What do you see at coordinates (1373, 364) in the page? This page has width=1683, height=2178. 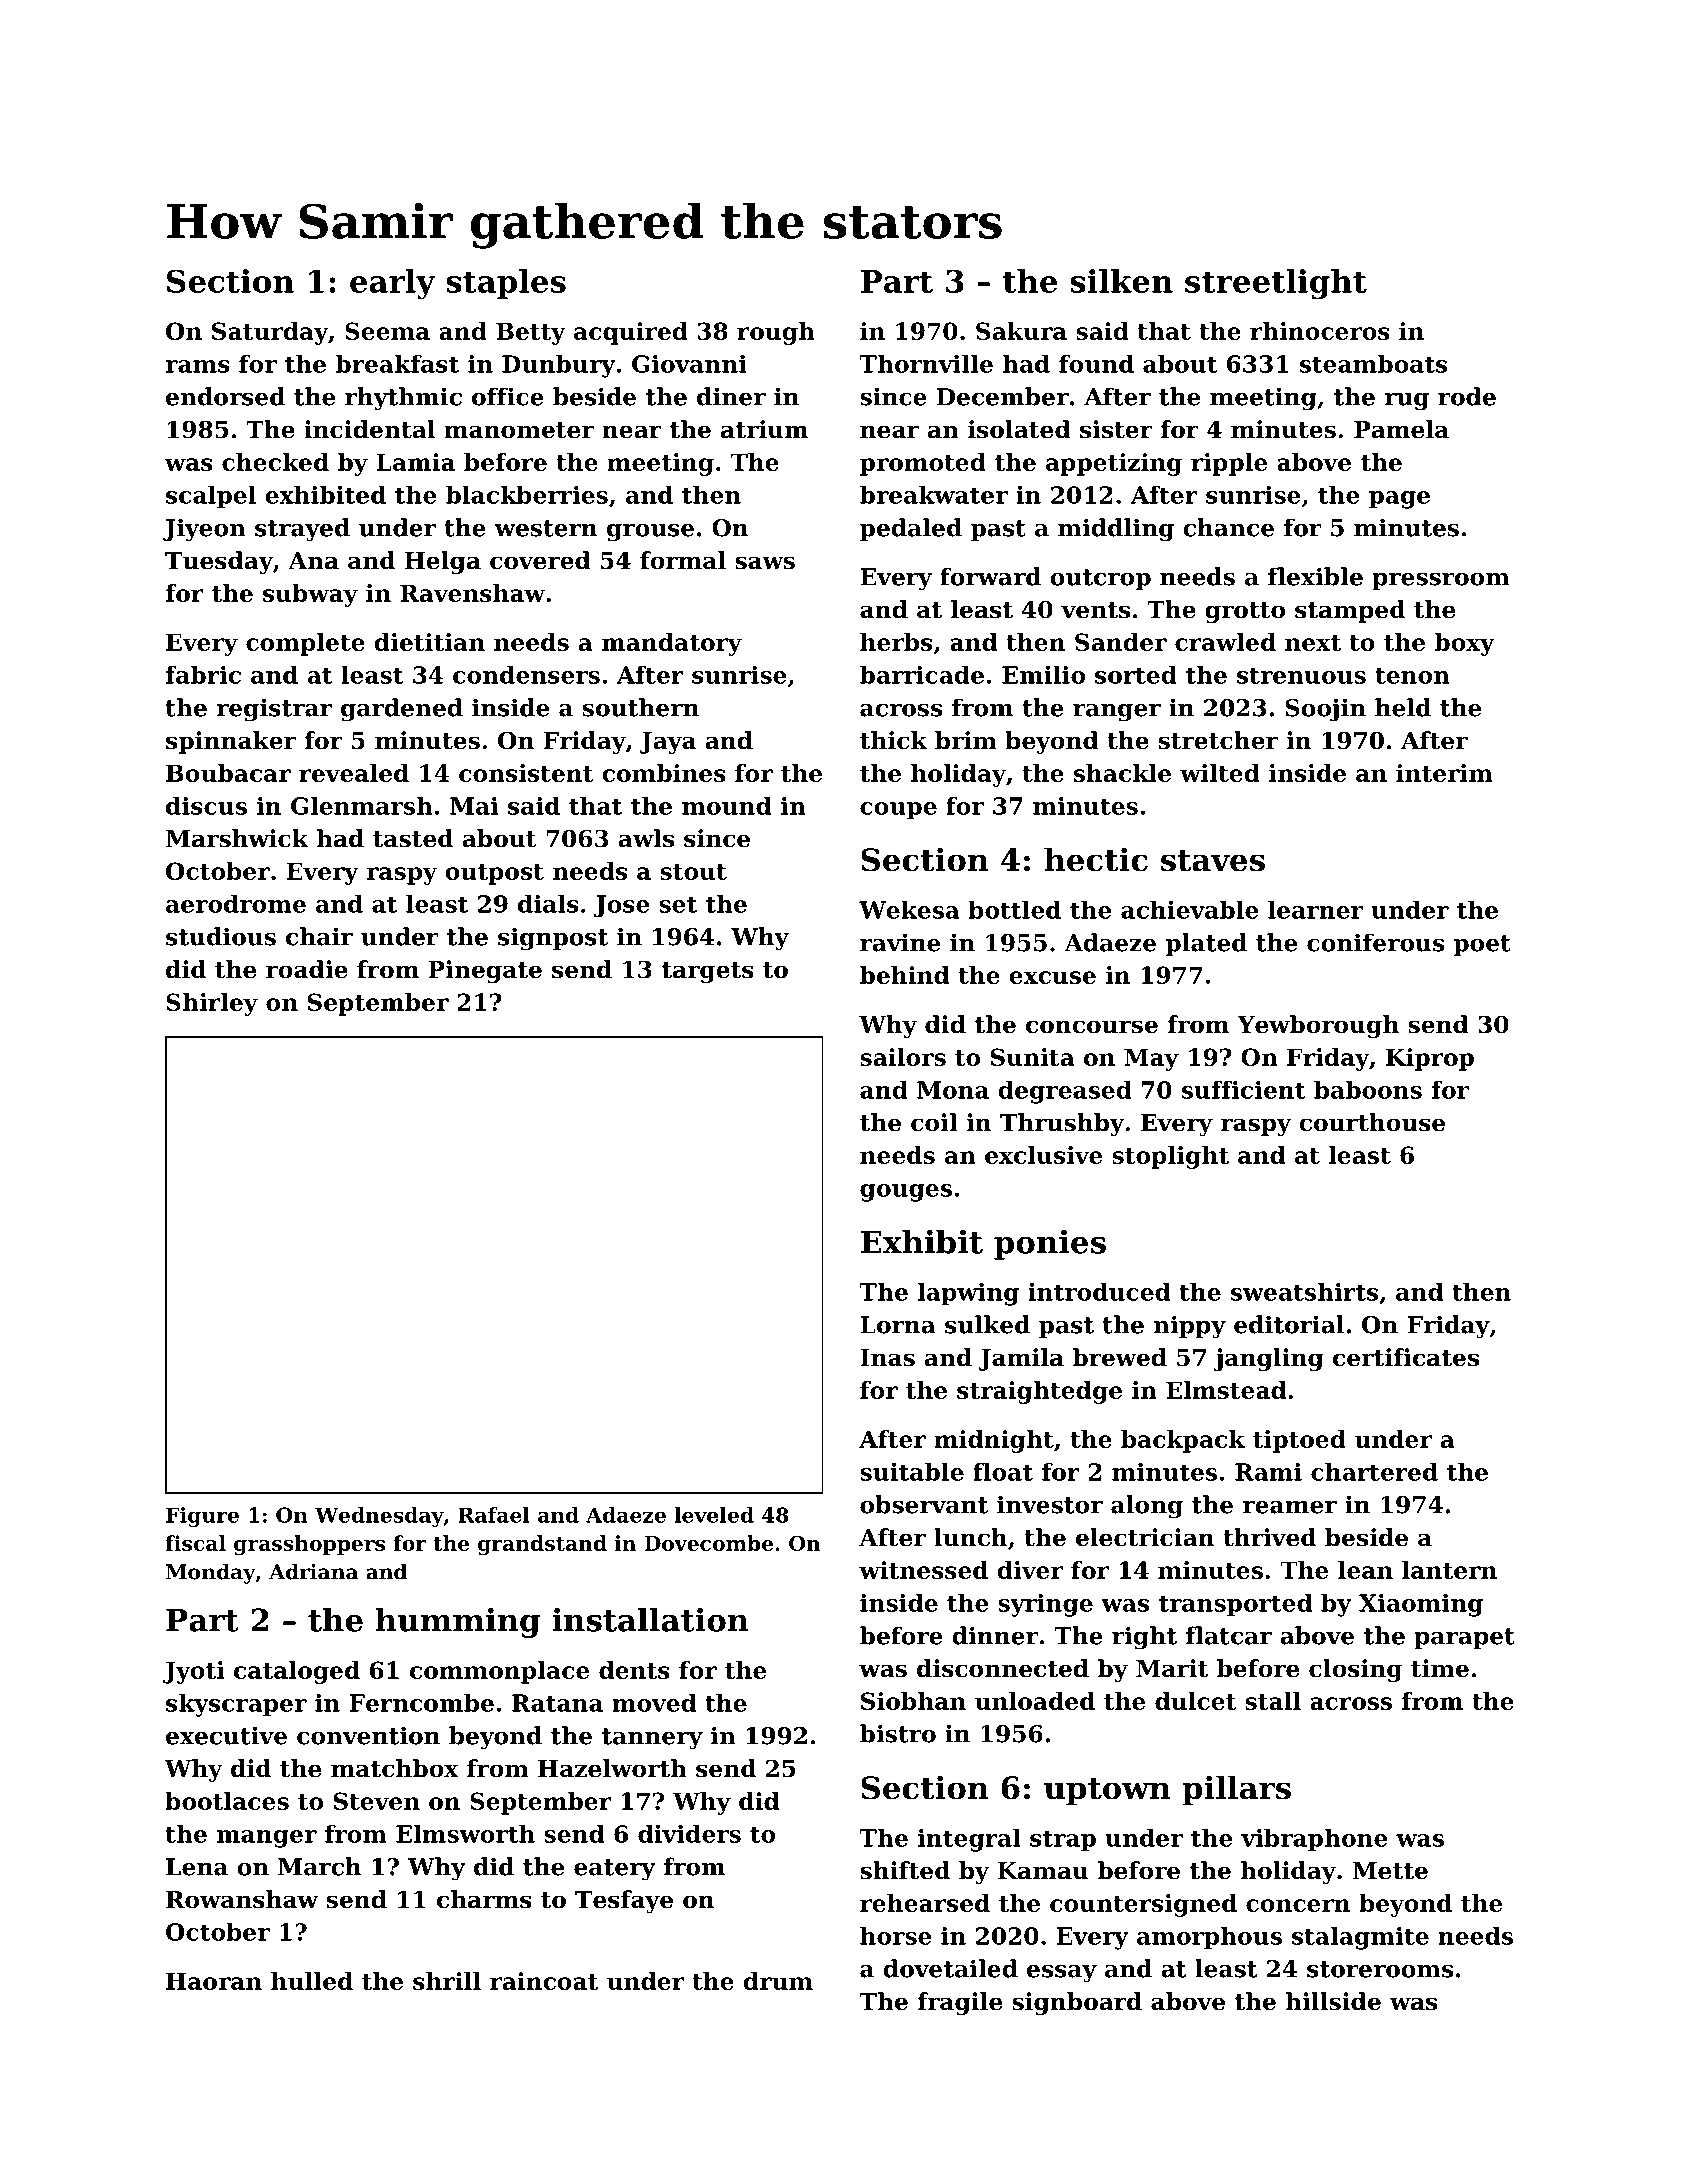 I see `steamboats` at bounding box center [1373, 364].
